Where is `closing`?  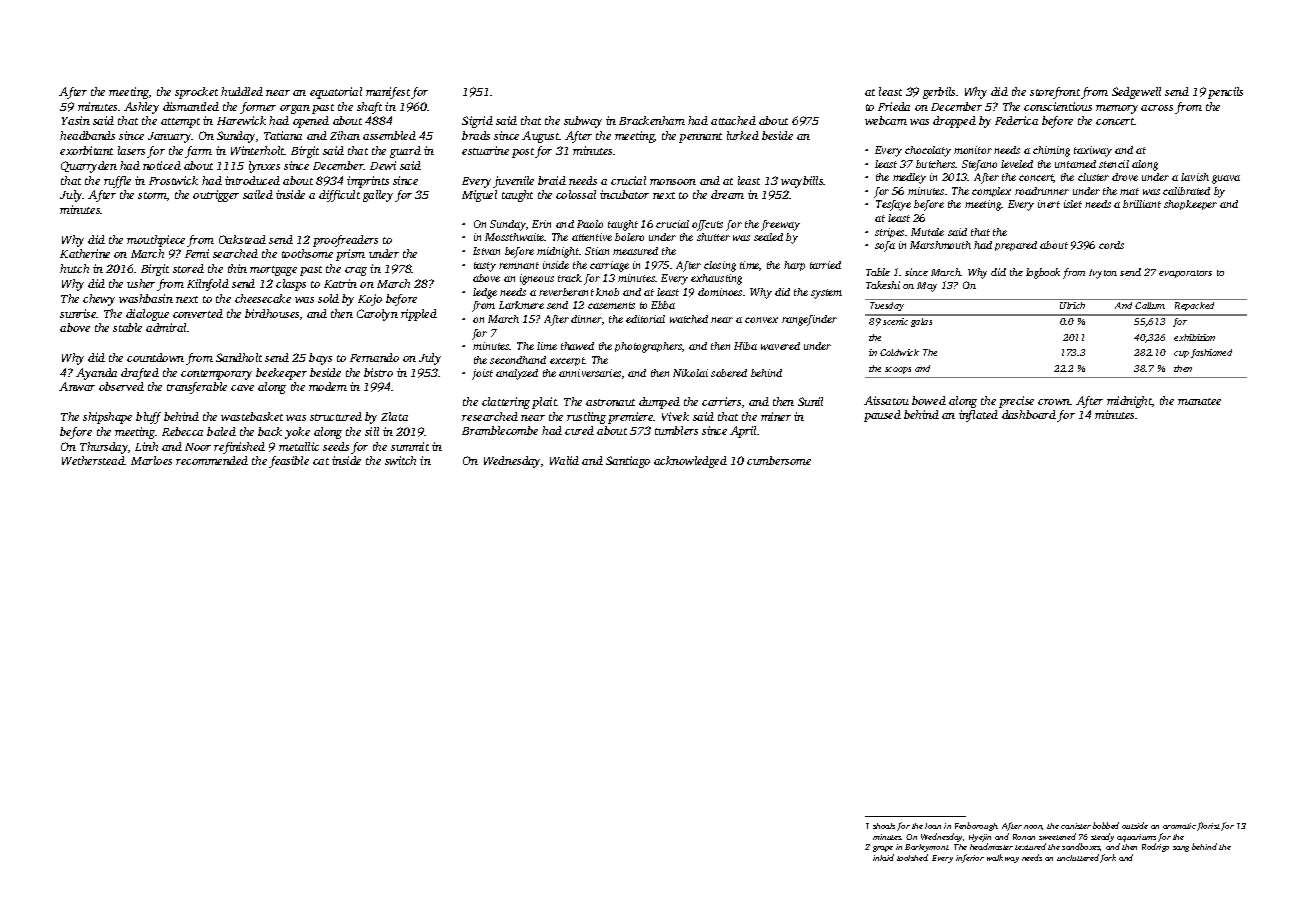
closing is located at coordinates (720, 266).
